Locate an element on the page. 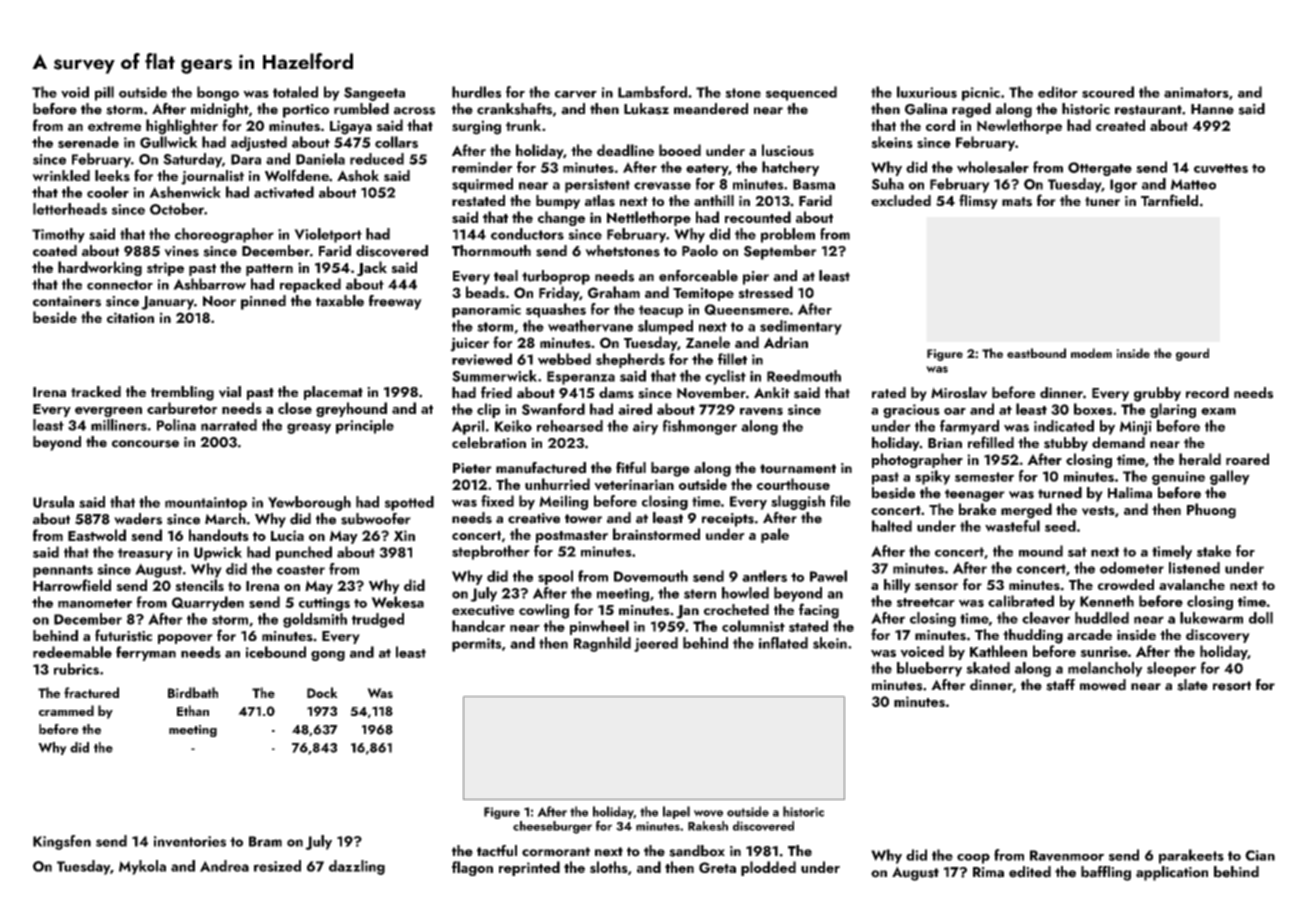  totaled is located at coordinates (295, 92).
